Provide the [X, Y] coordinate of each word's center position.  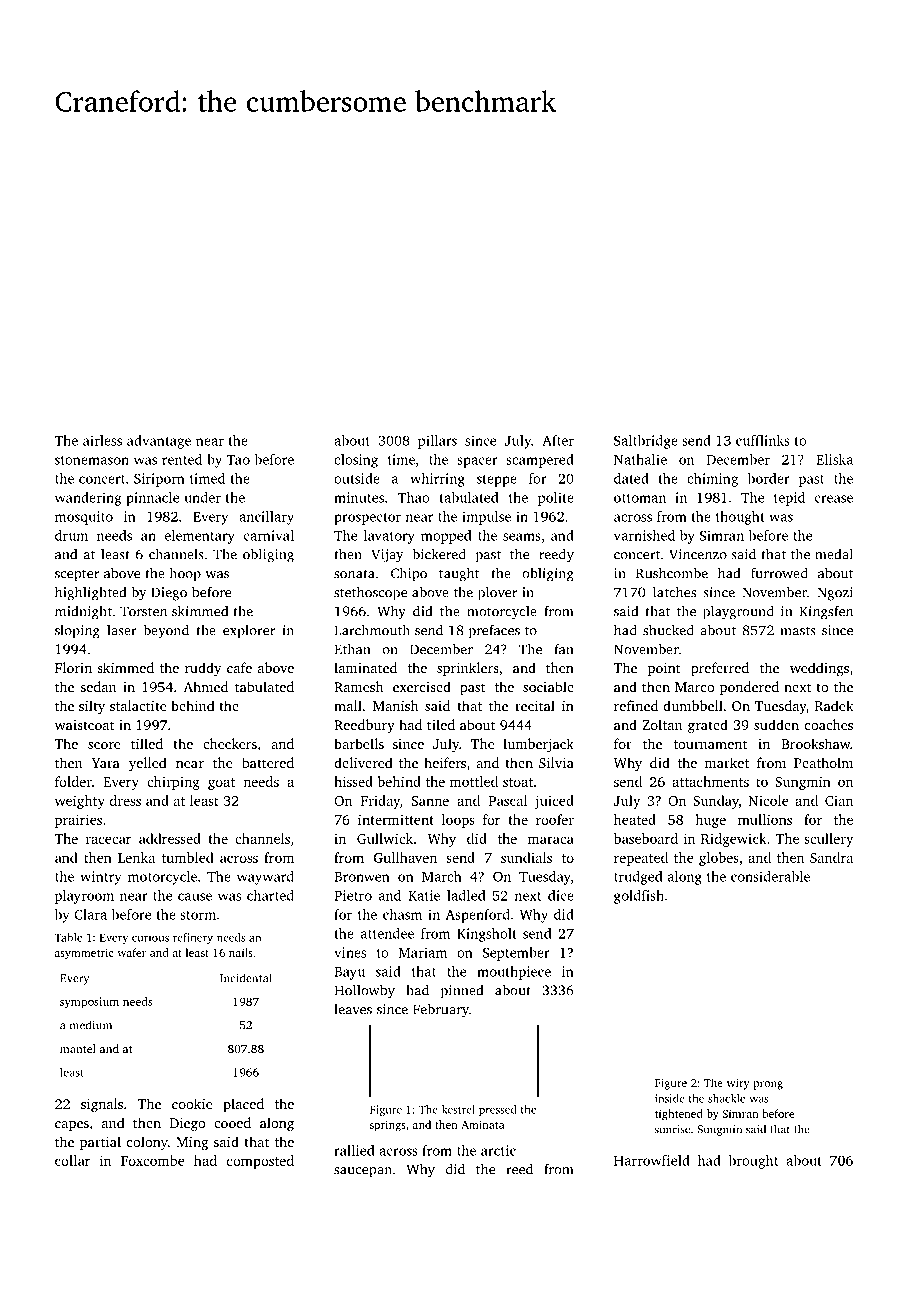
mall [348, 705]
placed [243, 1105]
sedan [98, 686]
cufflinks [763, 440]
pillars [437, 442]
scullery [828, 840]
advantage [159, 442]
